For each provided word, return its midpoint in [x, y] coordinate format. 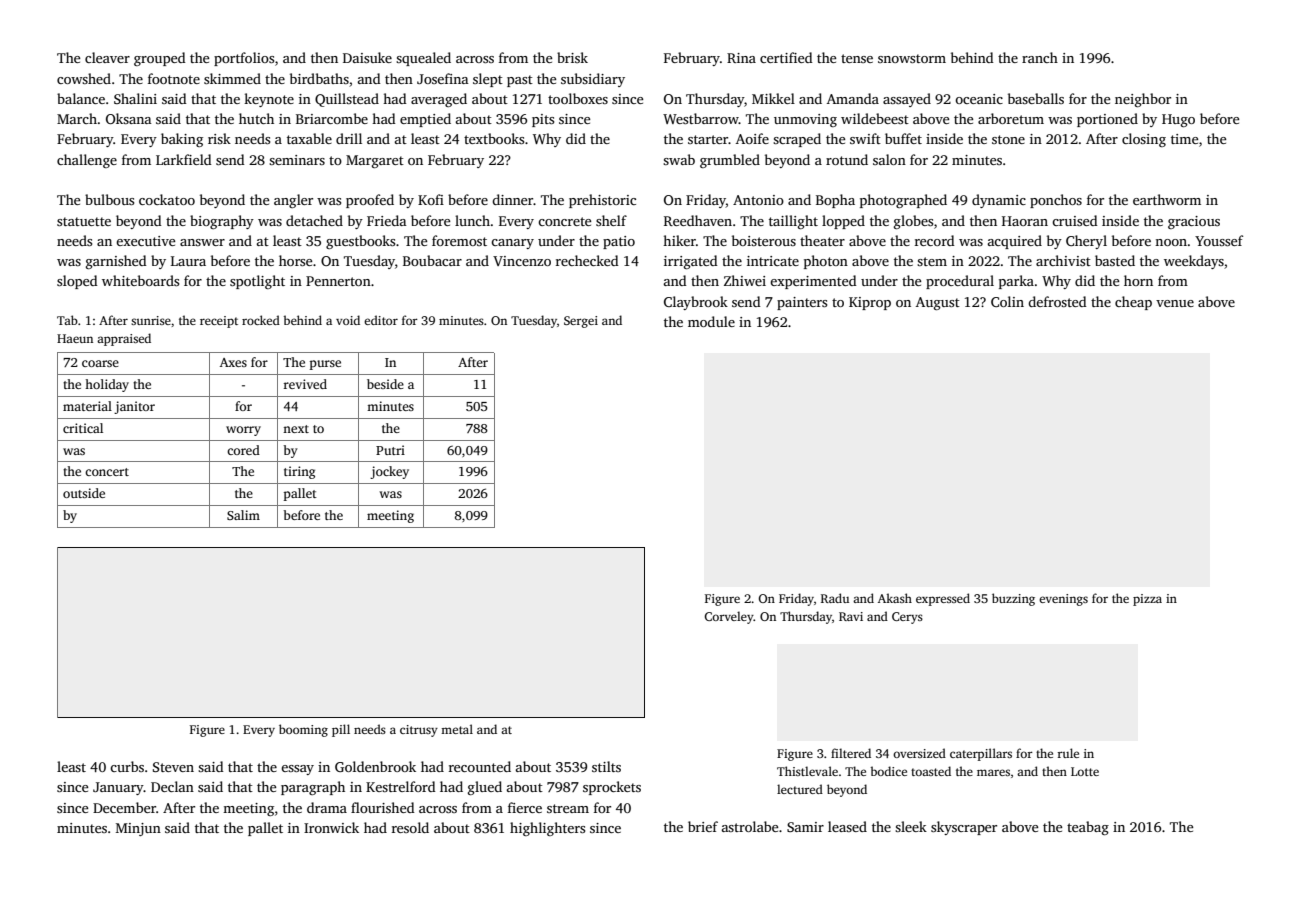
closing [1144, 140]
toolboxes [578, 98]
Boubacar [432, 260]
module [711, 321]
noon [1171, 242]
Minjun [138, 829]
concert [107, 472]
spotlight [257, 282]
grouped [160, 59]
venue [1175, 303]
